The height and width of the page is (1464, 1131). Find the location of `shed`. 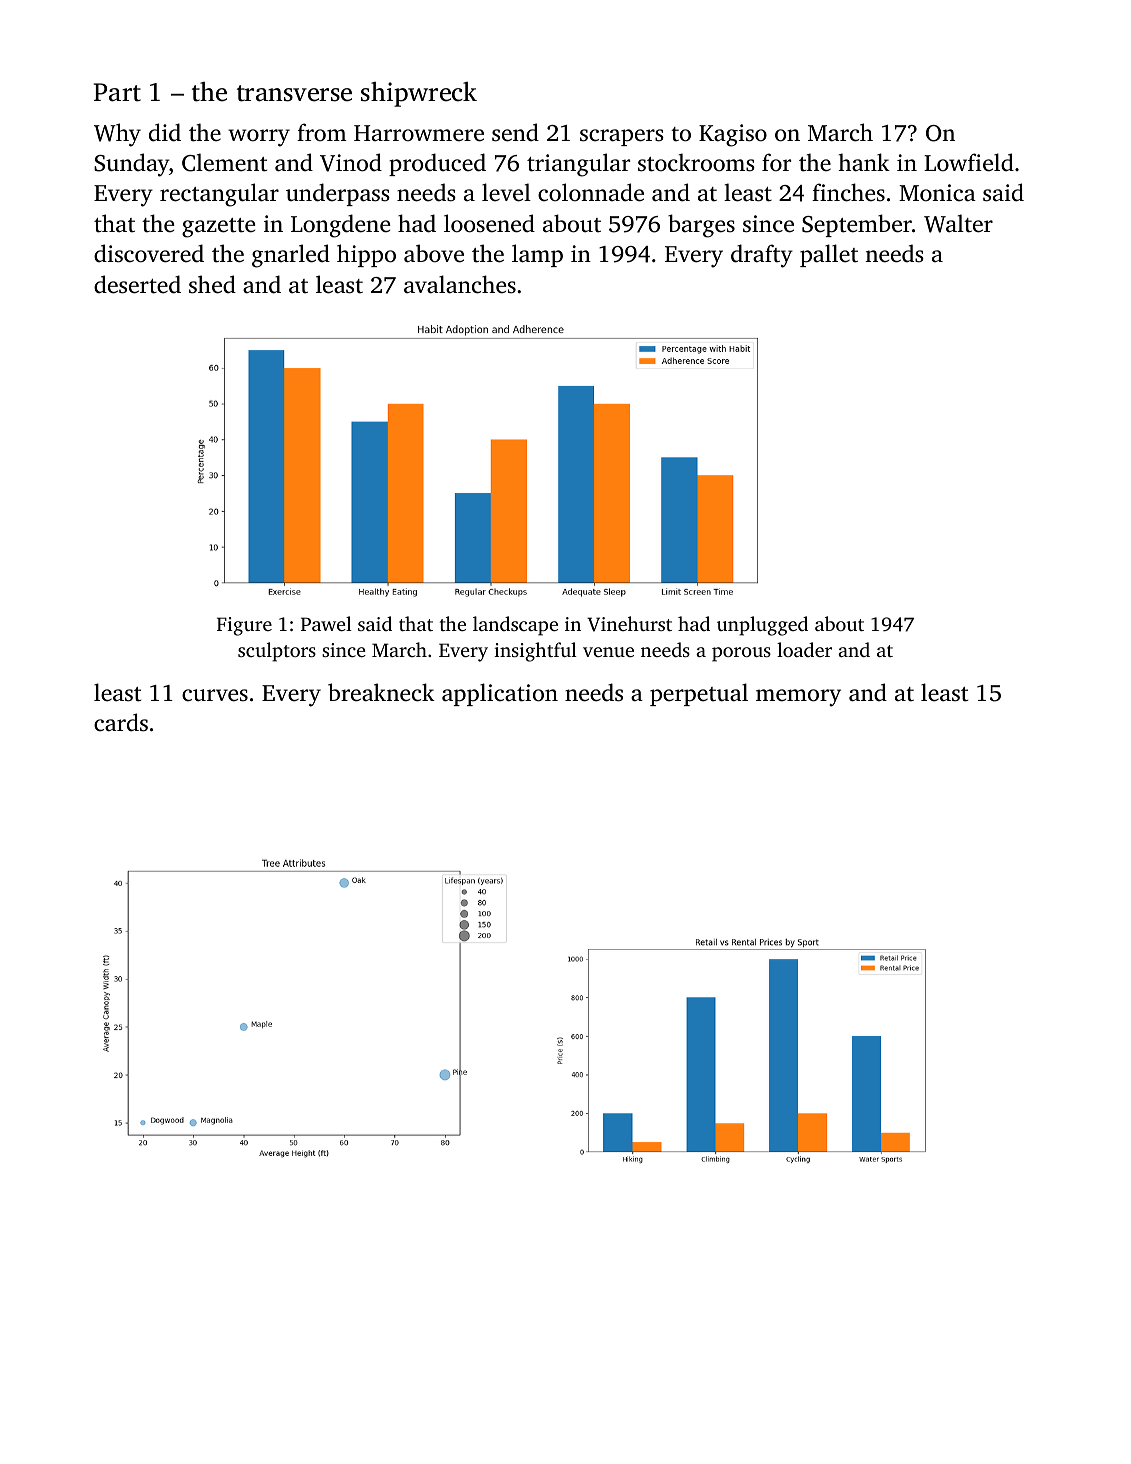

shed is located at coordinates (212, 284).
